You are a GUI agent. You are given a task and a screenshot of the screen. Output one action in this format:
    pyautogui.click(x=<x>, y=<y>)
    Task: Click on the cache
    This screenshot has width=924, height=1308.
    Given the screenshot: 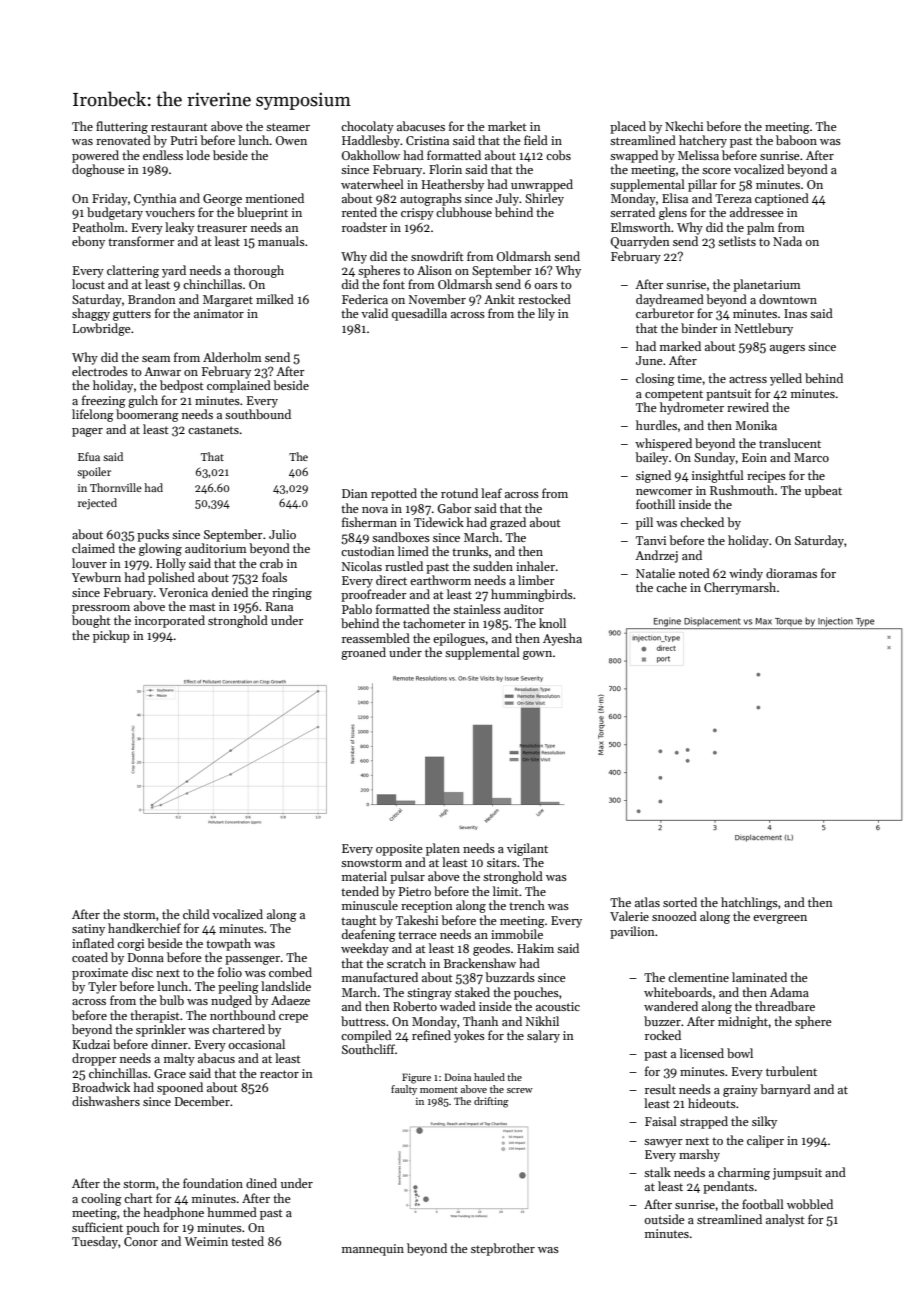 What is the action you would take?
    pyautogui.click(x=671, y=587)
